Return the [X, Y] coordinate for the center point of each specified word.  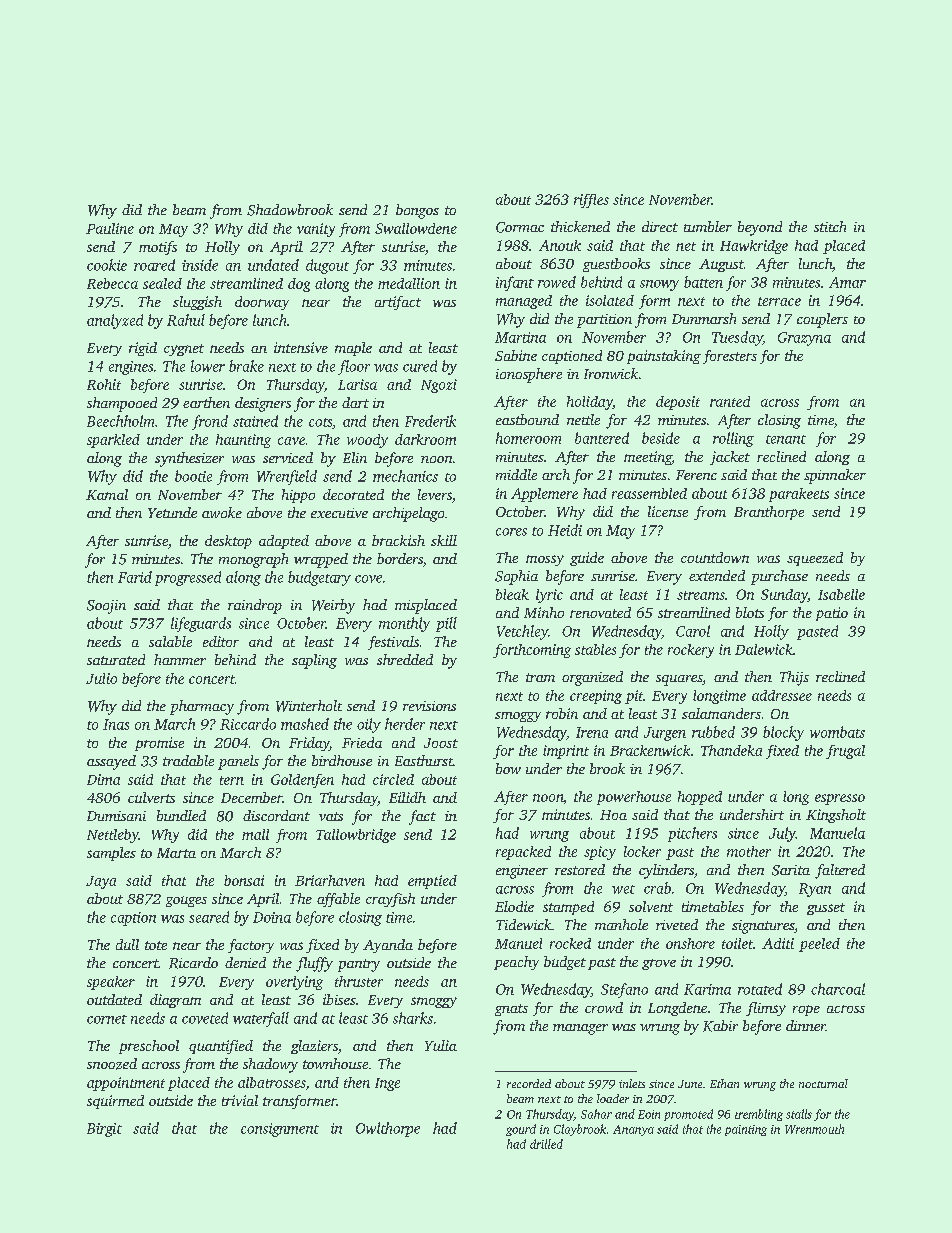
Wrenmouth [814, 1129]
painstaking [664, 357]
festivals [393, 643]
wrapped [321, 560]
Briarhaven [330, 880]
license [668, 511]
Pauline [110, 228]
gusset [826, 909]
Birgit [104, 1130]
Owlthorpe [388, 1129]
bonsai [244, 880]
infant [515, 283]
